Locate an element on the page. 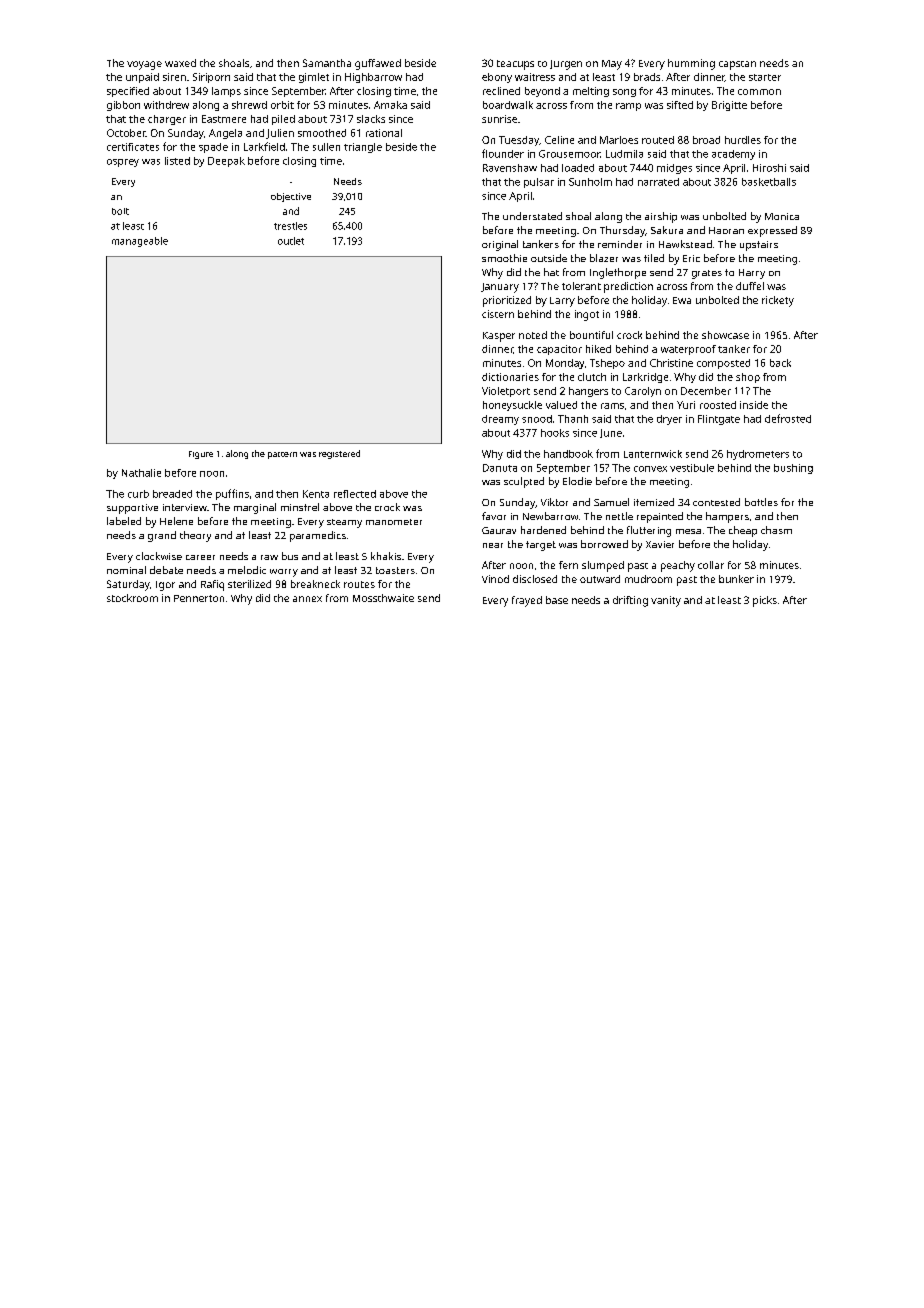  waxed is located at coordinates (180, 63).
